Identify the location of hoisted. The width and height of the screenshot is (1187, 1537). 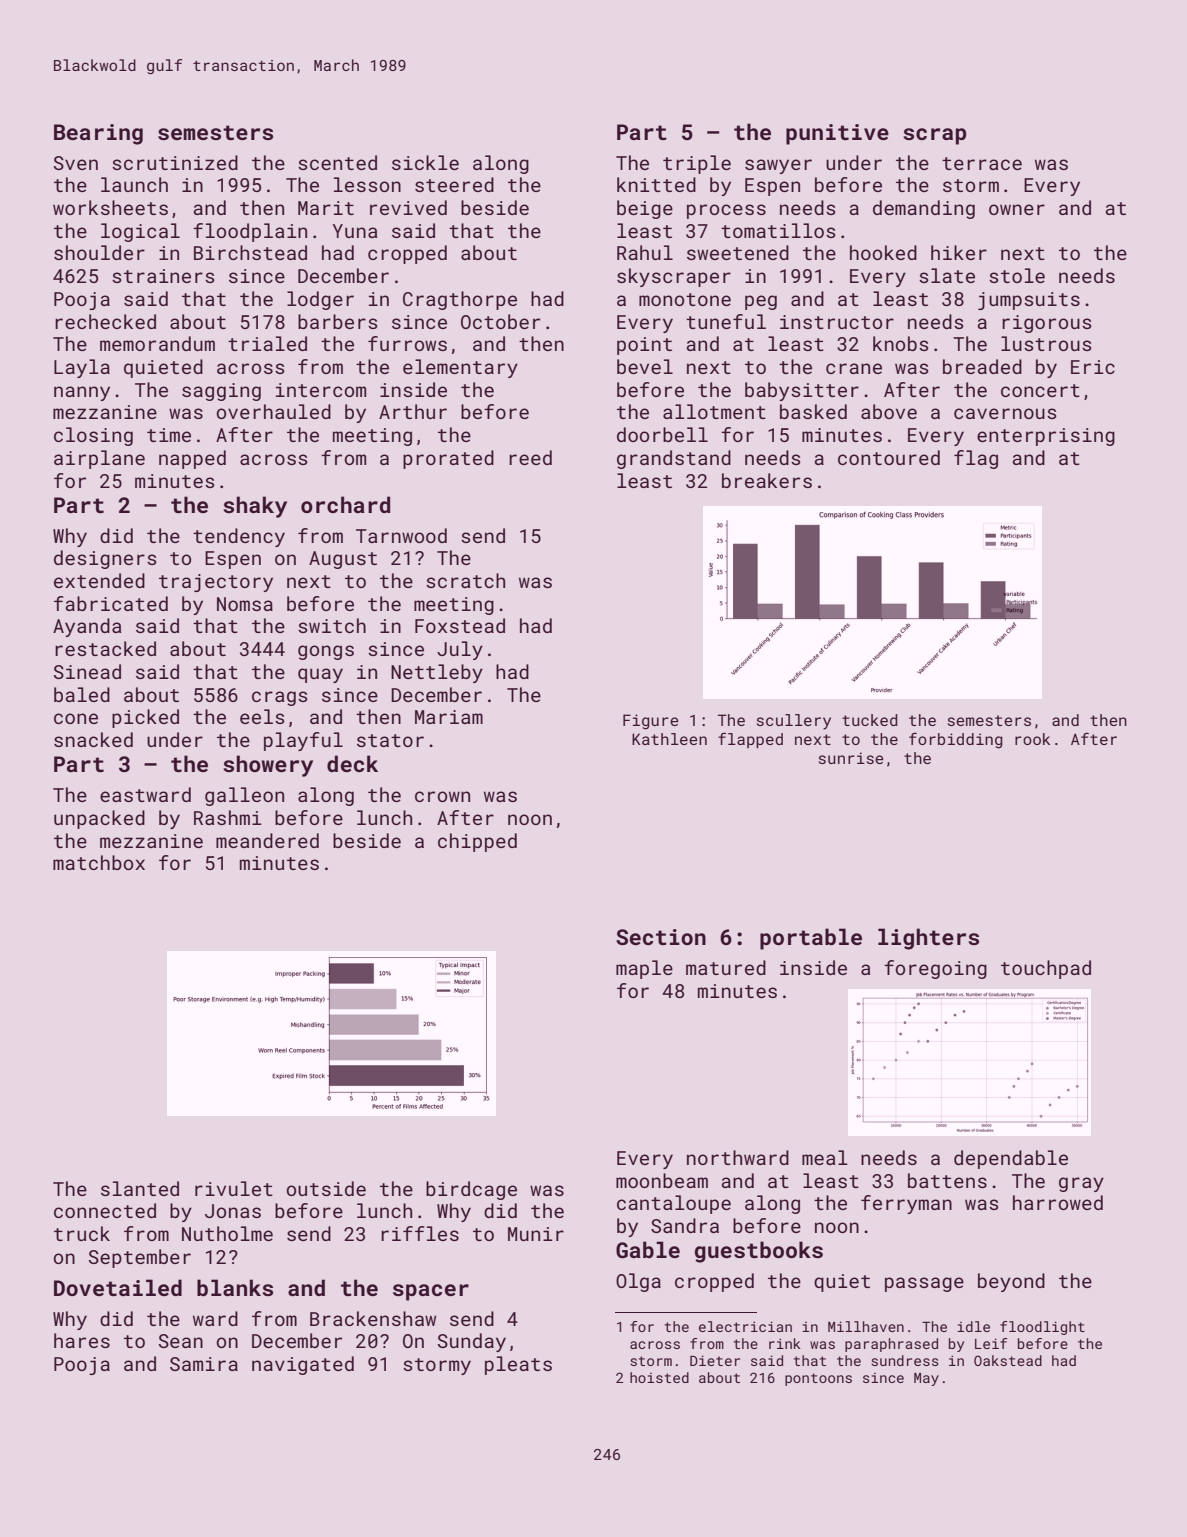
(659, 1377).
